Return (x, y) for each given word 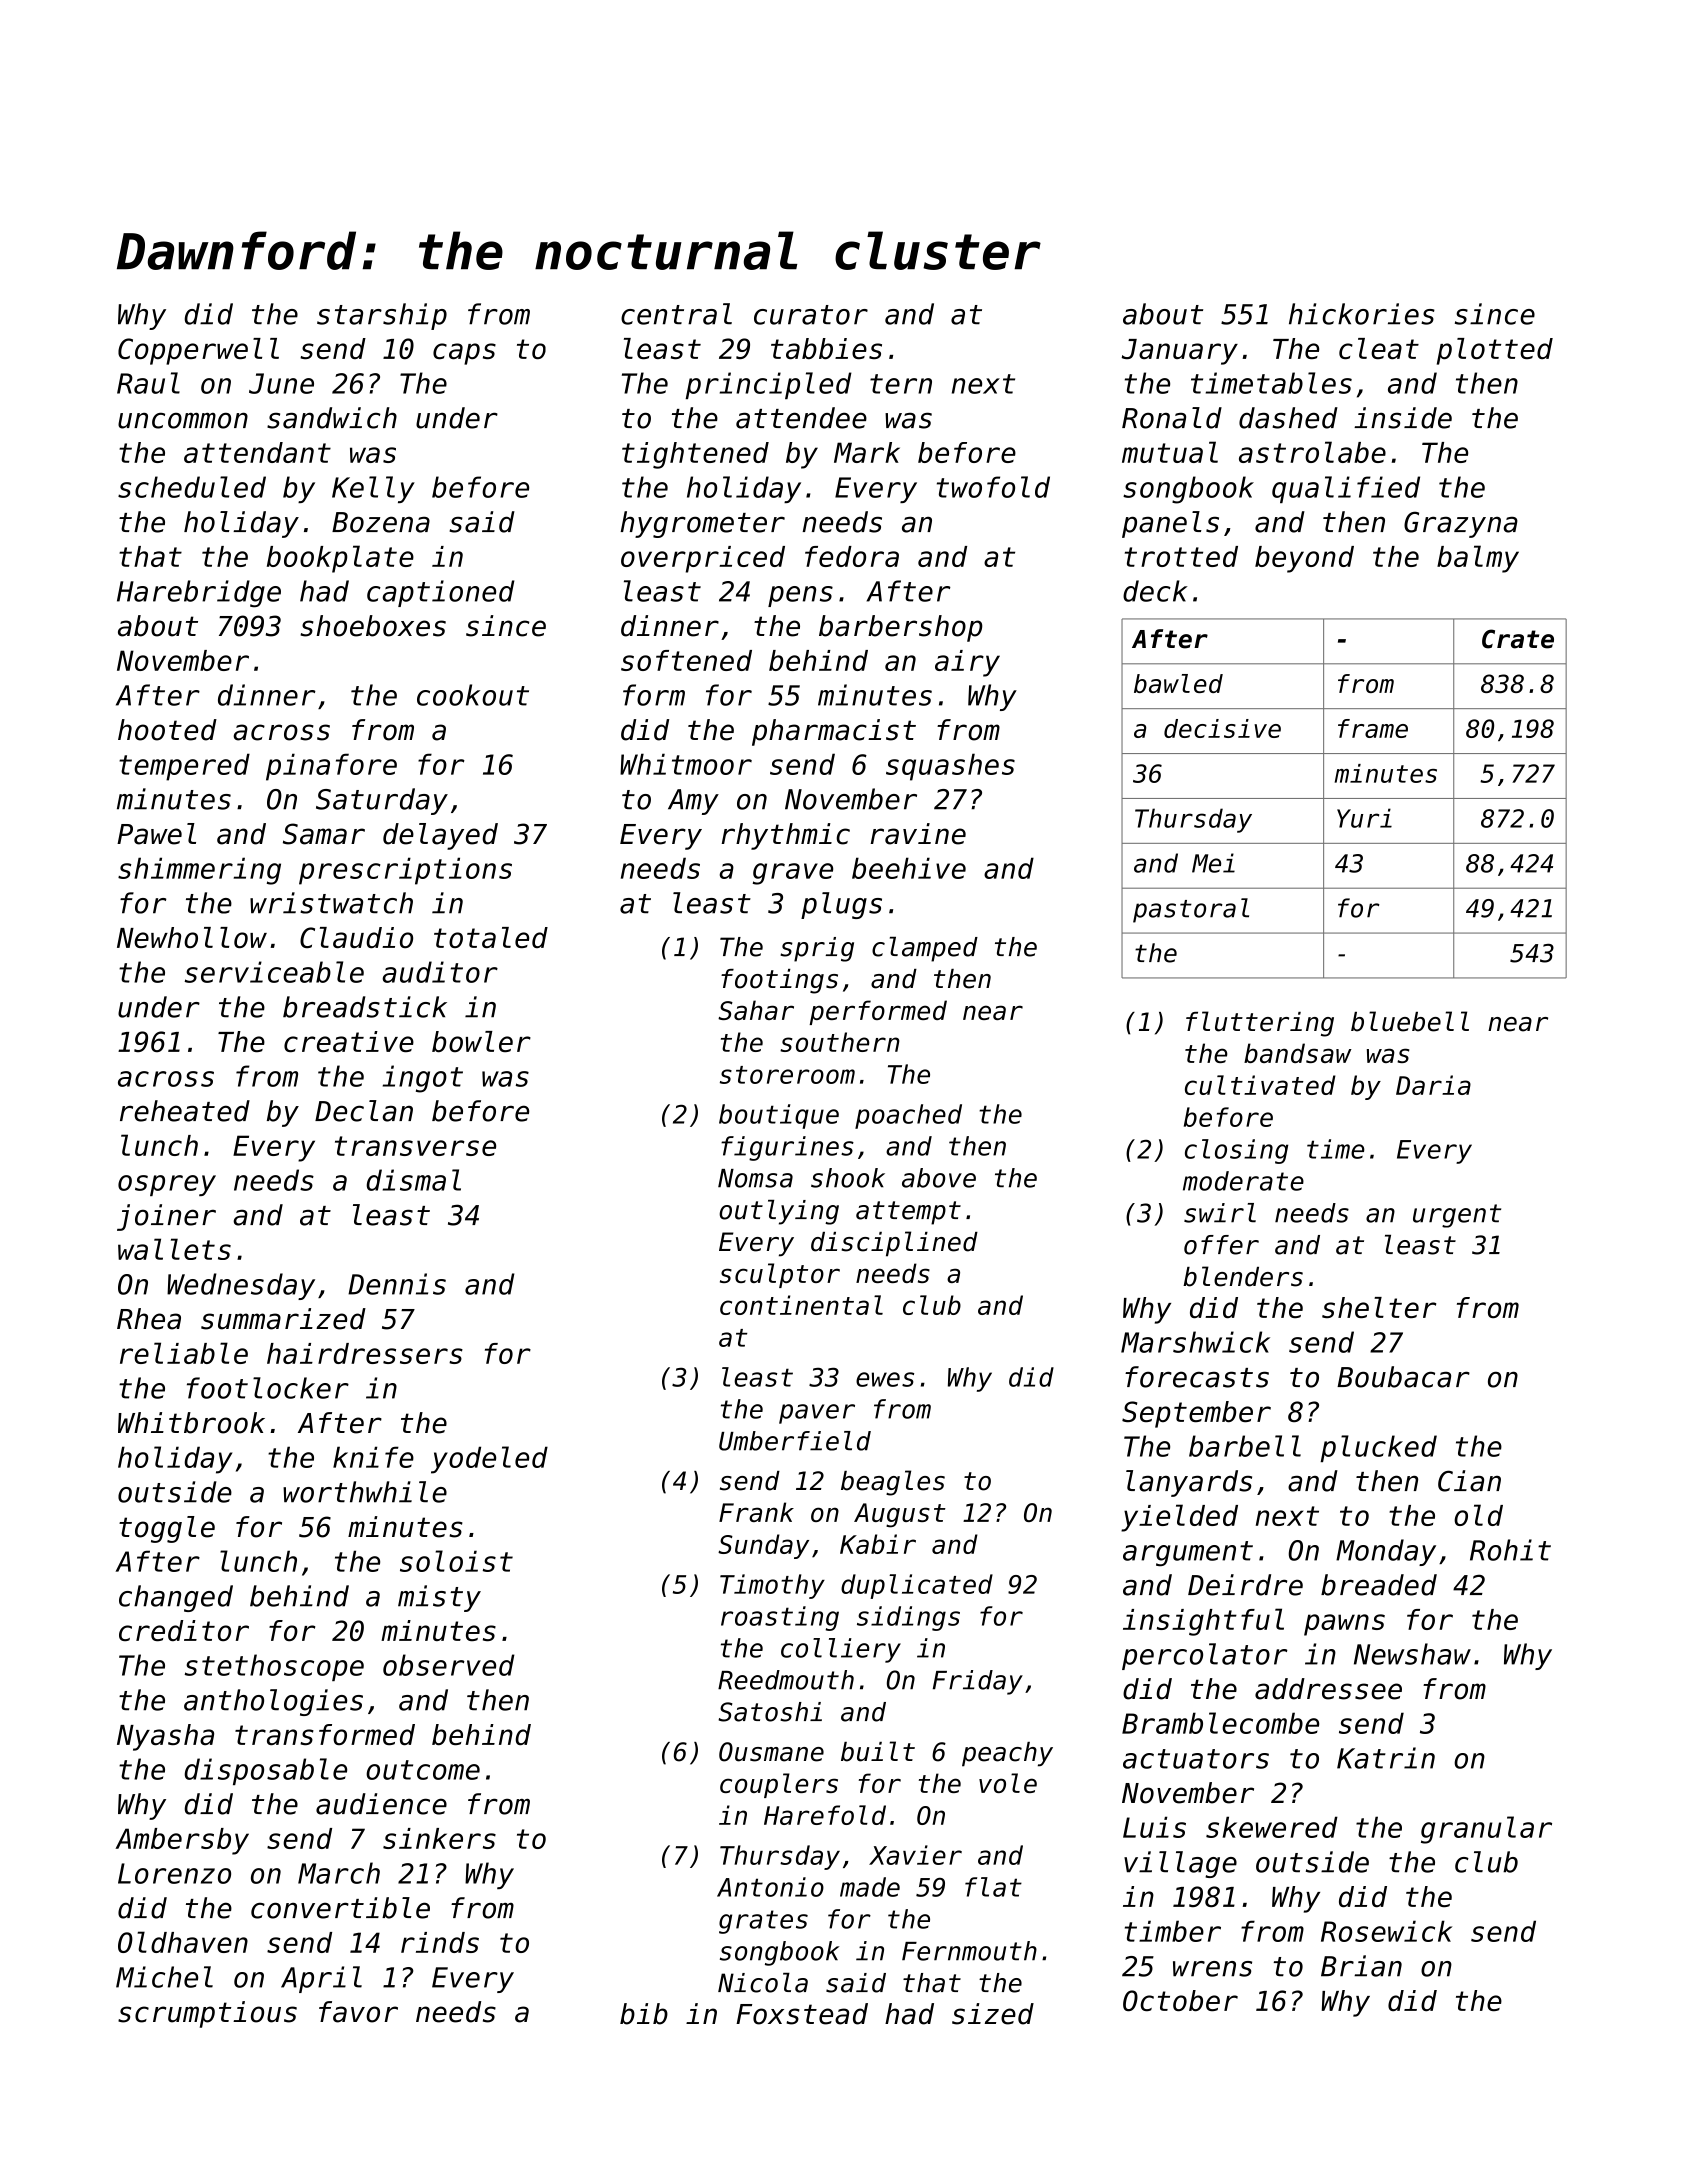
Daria (1433, 1085)
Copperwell (198, 351)
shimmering (199, 871)
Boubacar (1403, 1377)
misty (439, 1598)
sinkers (439, 1838)
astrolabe (1312, 452)
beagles (893, 1483)
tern (901, 384)
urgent (1457, 1216)
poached (908, 1116)
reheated (185, 1111)
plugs (841, 905)
